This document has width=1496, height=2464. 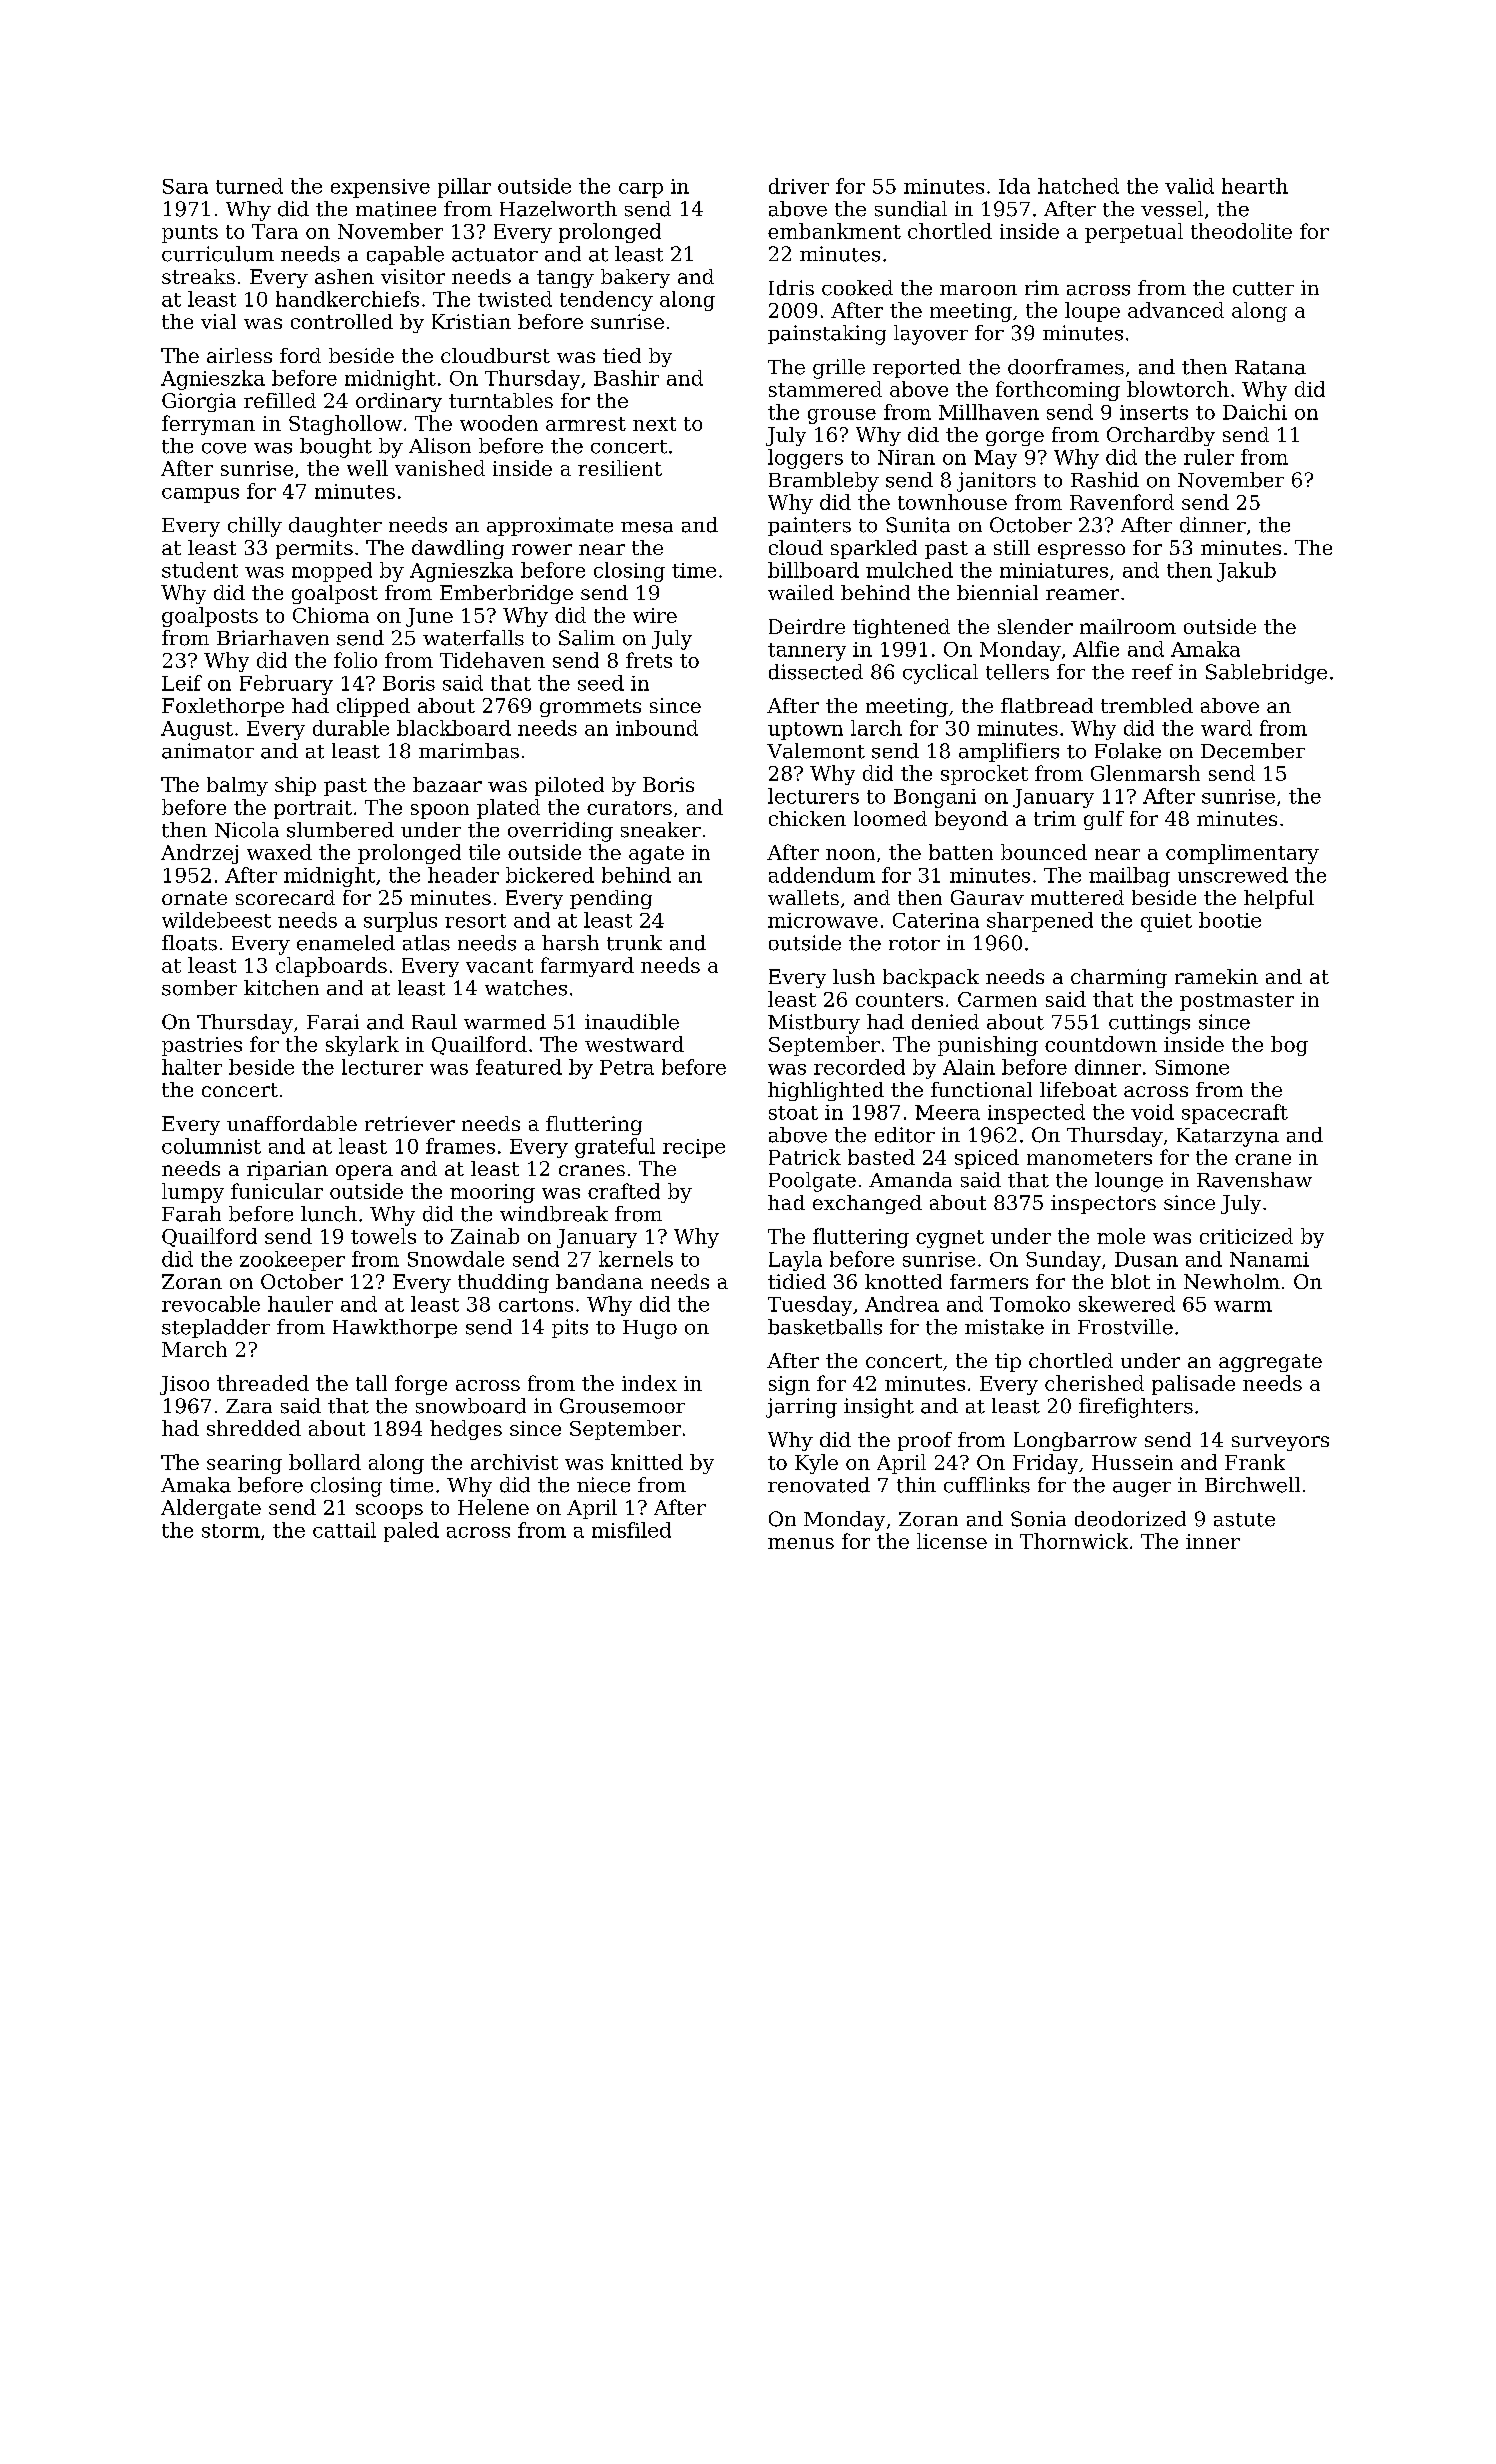 What do you see at coordinates (1147, 705) in the document?
I see `trembled` at bounding box center [1147, 705].
